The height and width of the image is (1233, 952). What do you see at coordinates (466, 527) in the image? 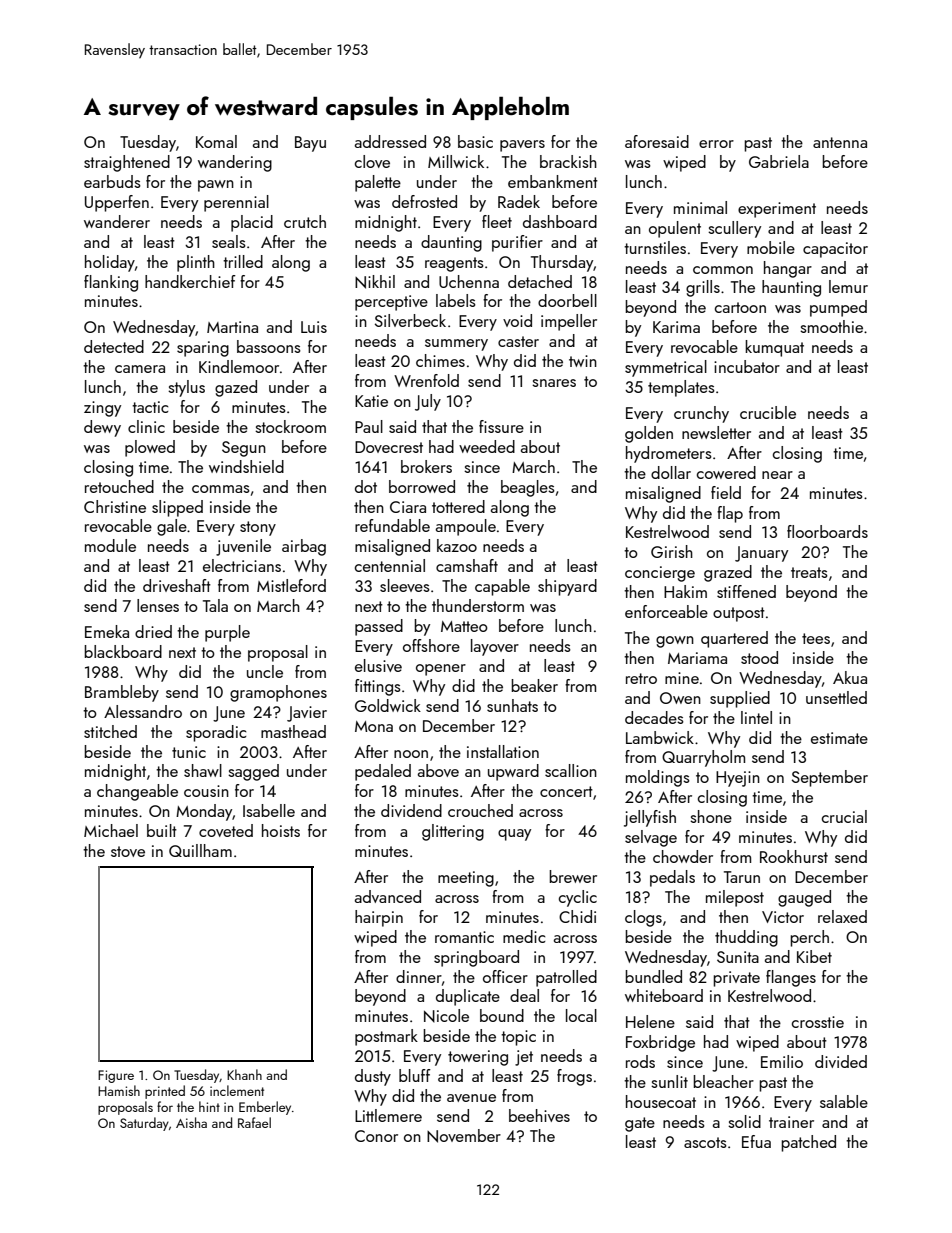
I see `ampoule` at bounding box center [466, 527].
